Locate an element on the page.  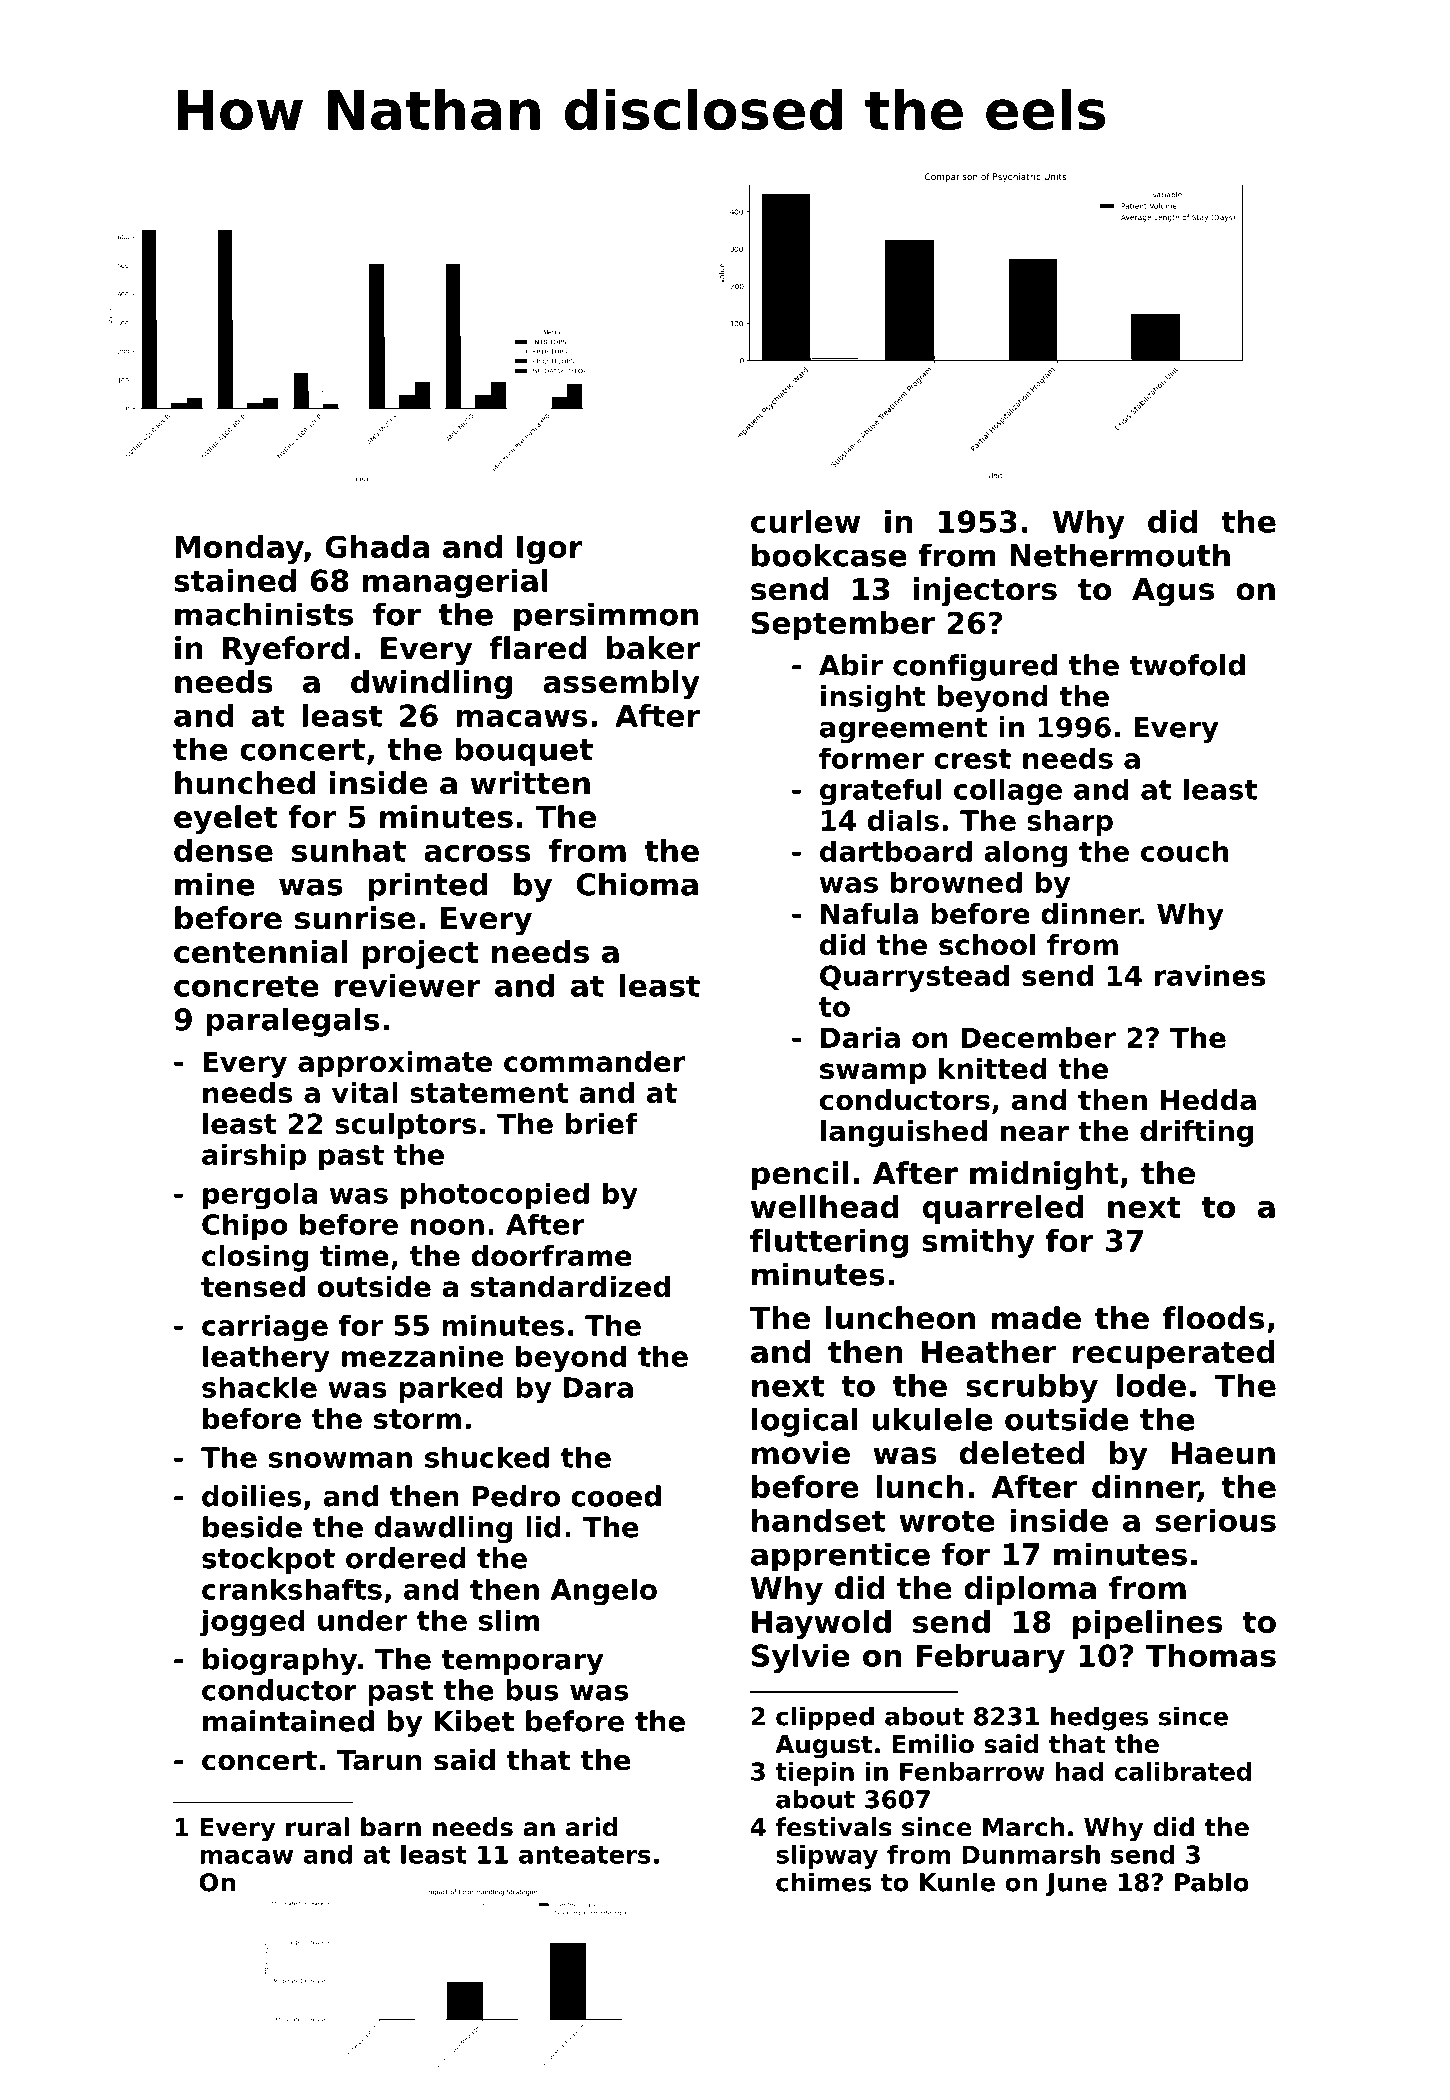
Angelo is located at coordinates (604, 1591).
